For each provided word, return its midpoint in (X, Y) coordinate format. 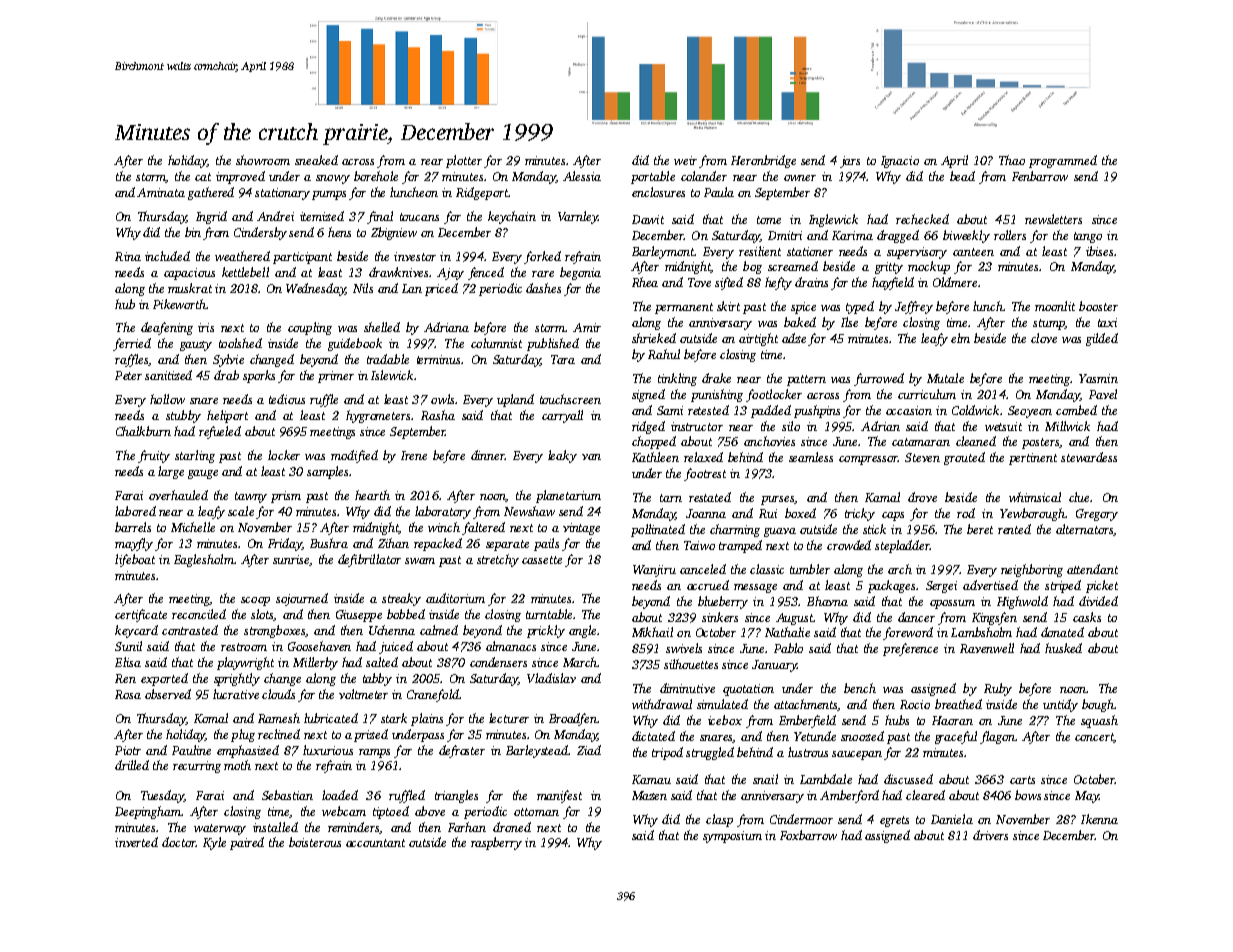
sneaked (316, 160)
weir (685, 160)
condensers (498, 662)
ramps (374, 753)
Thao (1012, 160)
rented (1014, 529)
